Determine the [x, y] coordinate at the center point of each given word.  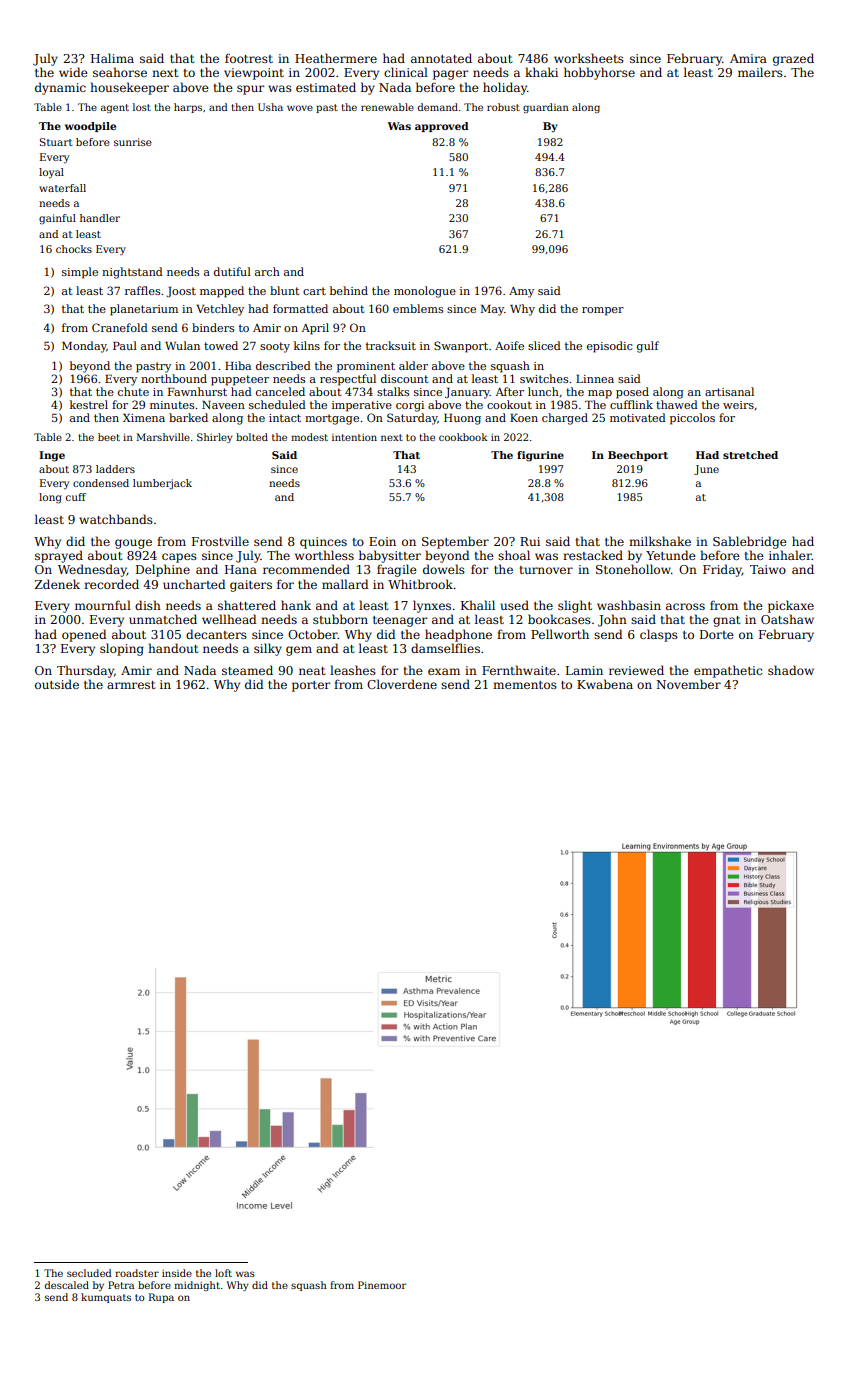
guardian [546, 108]
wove [300, 108]
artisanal [729, 391]
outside [57, 684]
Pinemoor [382, 1285]
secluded [89, 1273]
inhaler [790, 555]
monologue [425, 292]
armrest [131, 685]
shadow [791, 670]
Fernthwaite [519, 670]
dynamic [60, 88]
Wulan [182, 345]
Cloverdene [402, 684]
